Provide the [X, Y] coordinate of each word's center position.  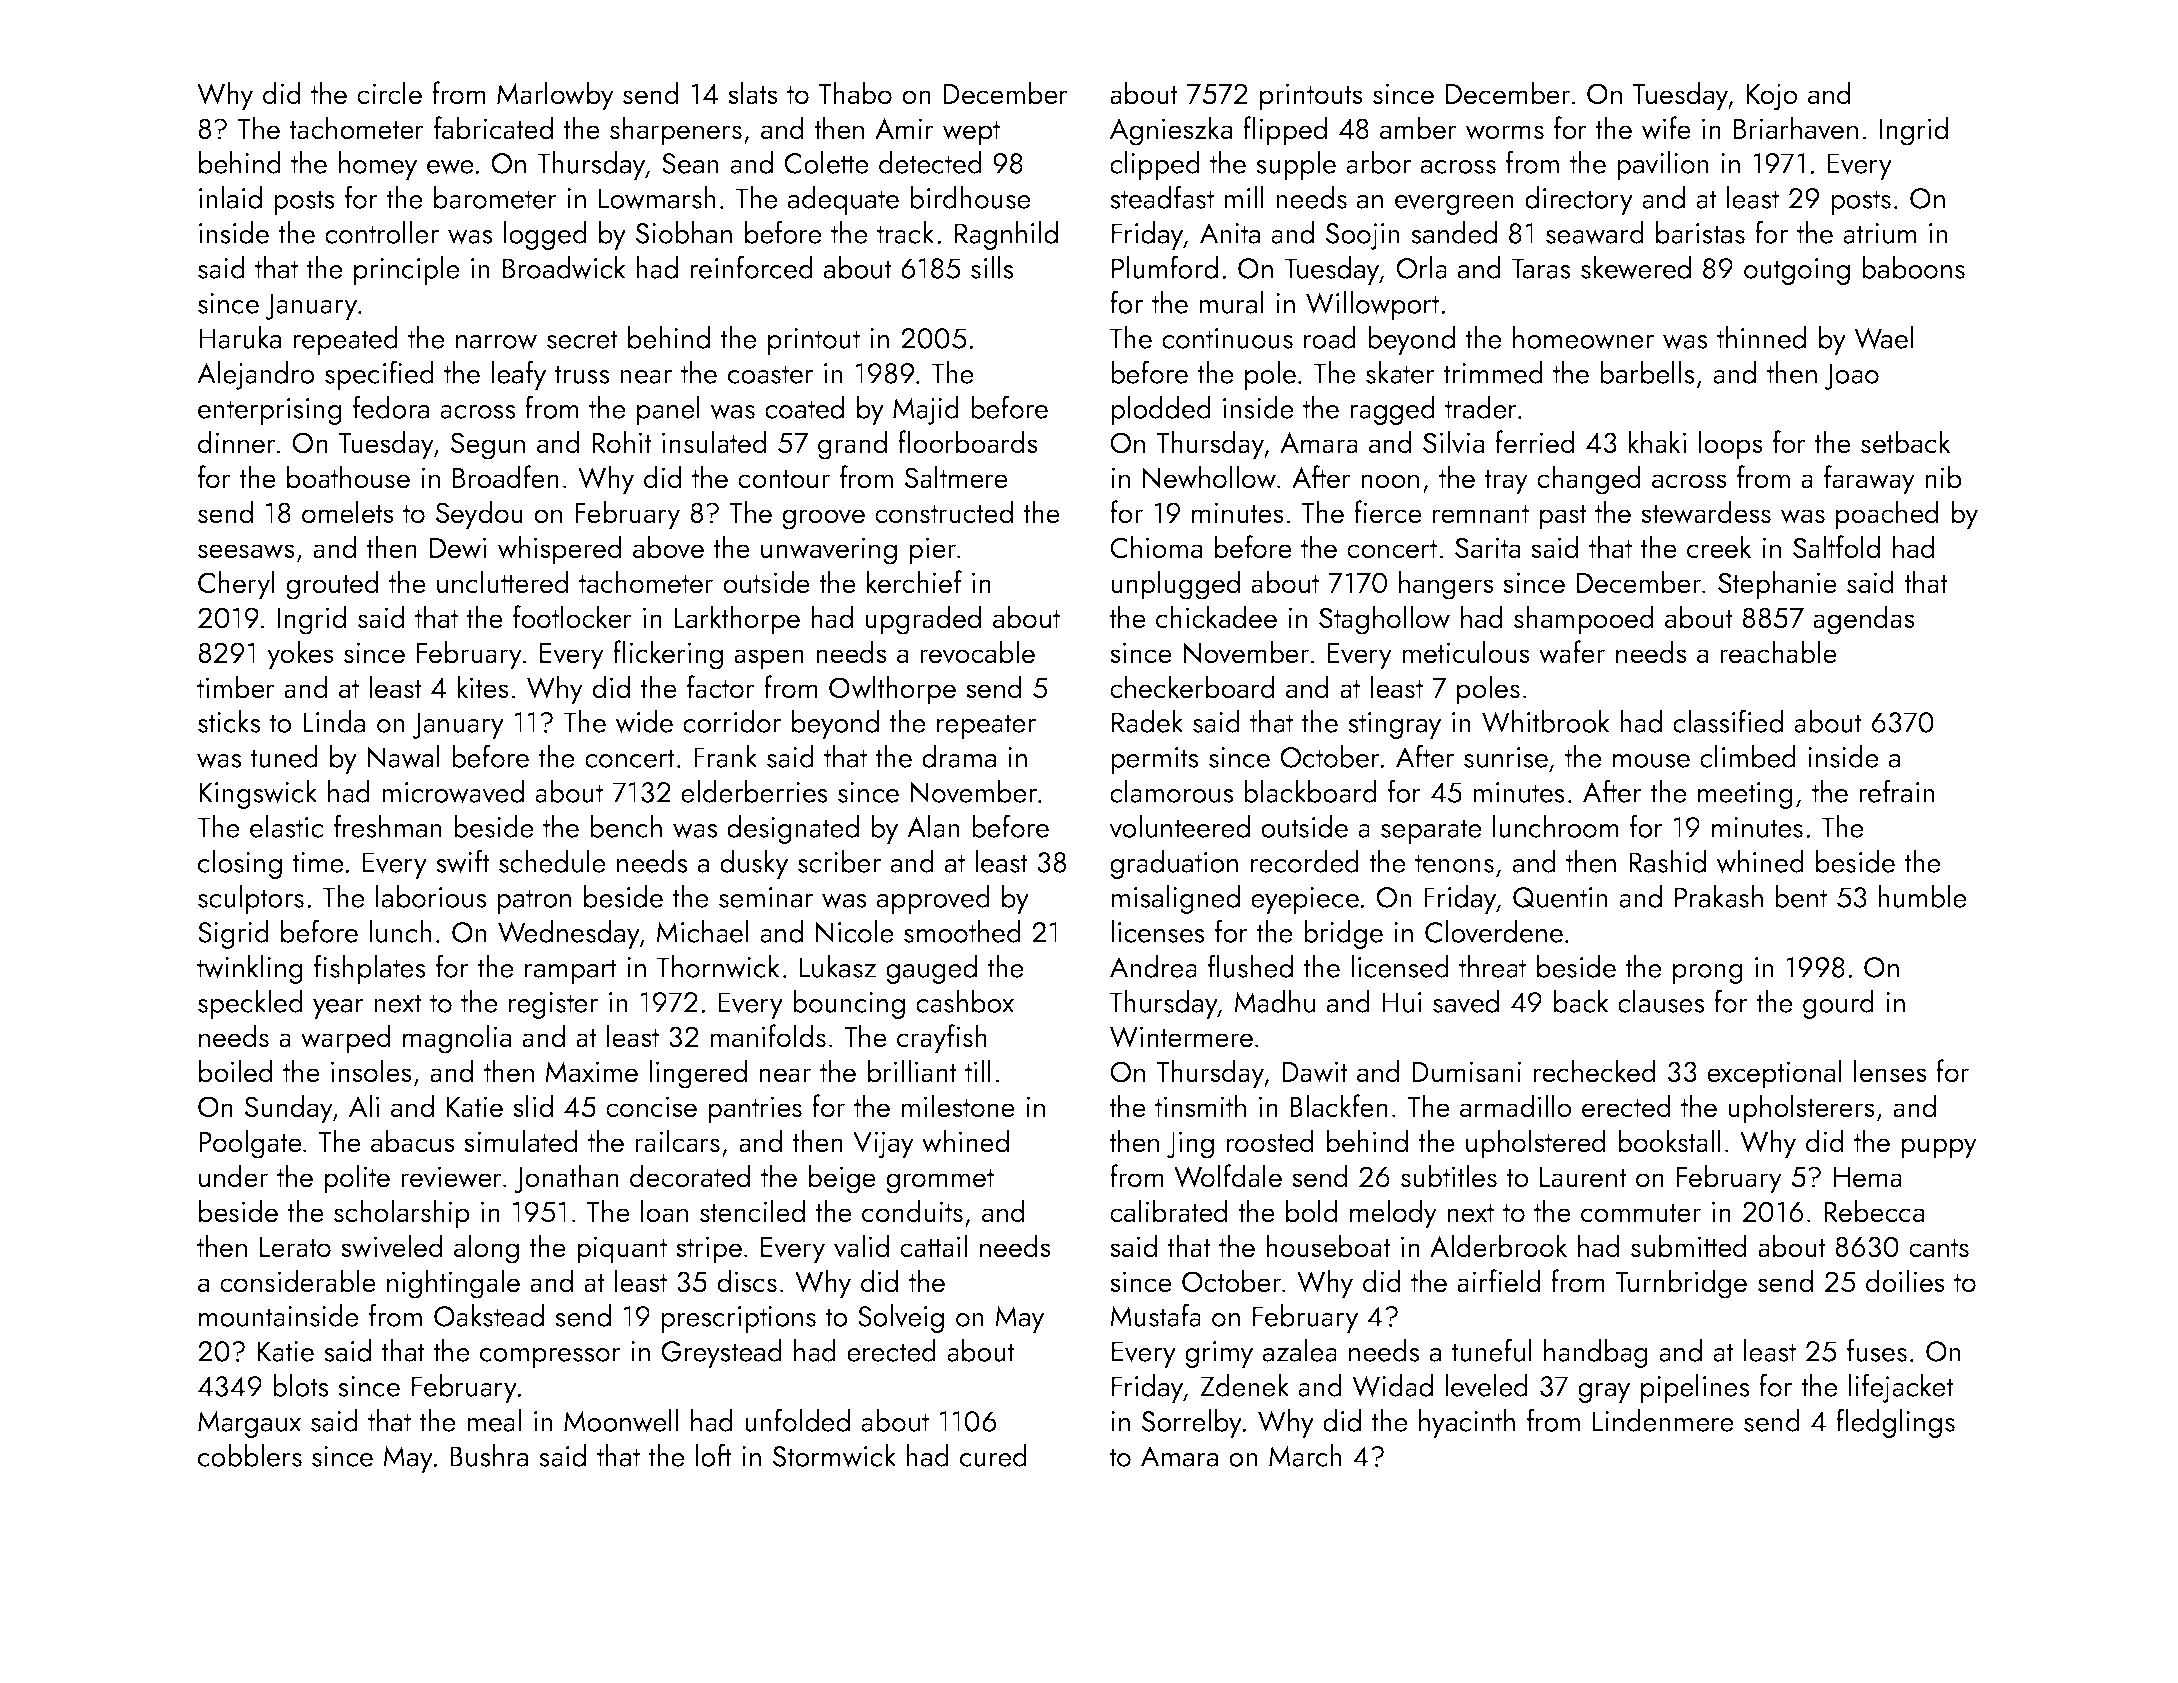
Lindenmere [1663, 1420]
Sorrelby [1192, 1423]
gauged [931, 969]
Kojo [1772, 97]
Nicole [855, 931]
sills [992, 267]
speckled [250, 1004]
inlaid [230, 197]
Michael [702, 931]
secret [582, 339]
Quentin [1560, 897]
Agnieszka [1171, 131]
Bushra [489, 1455]
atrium [1880, 233]
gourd [1838, 1004]
